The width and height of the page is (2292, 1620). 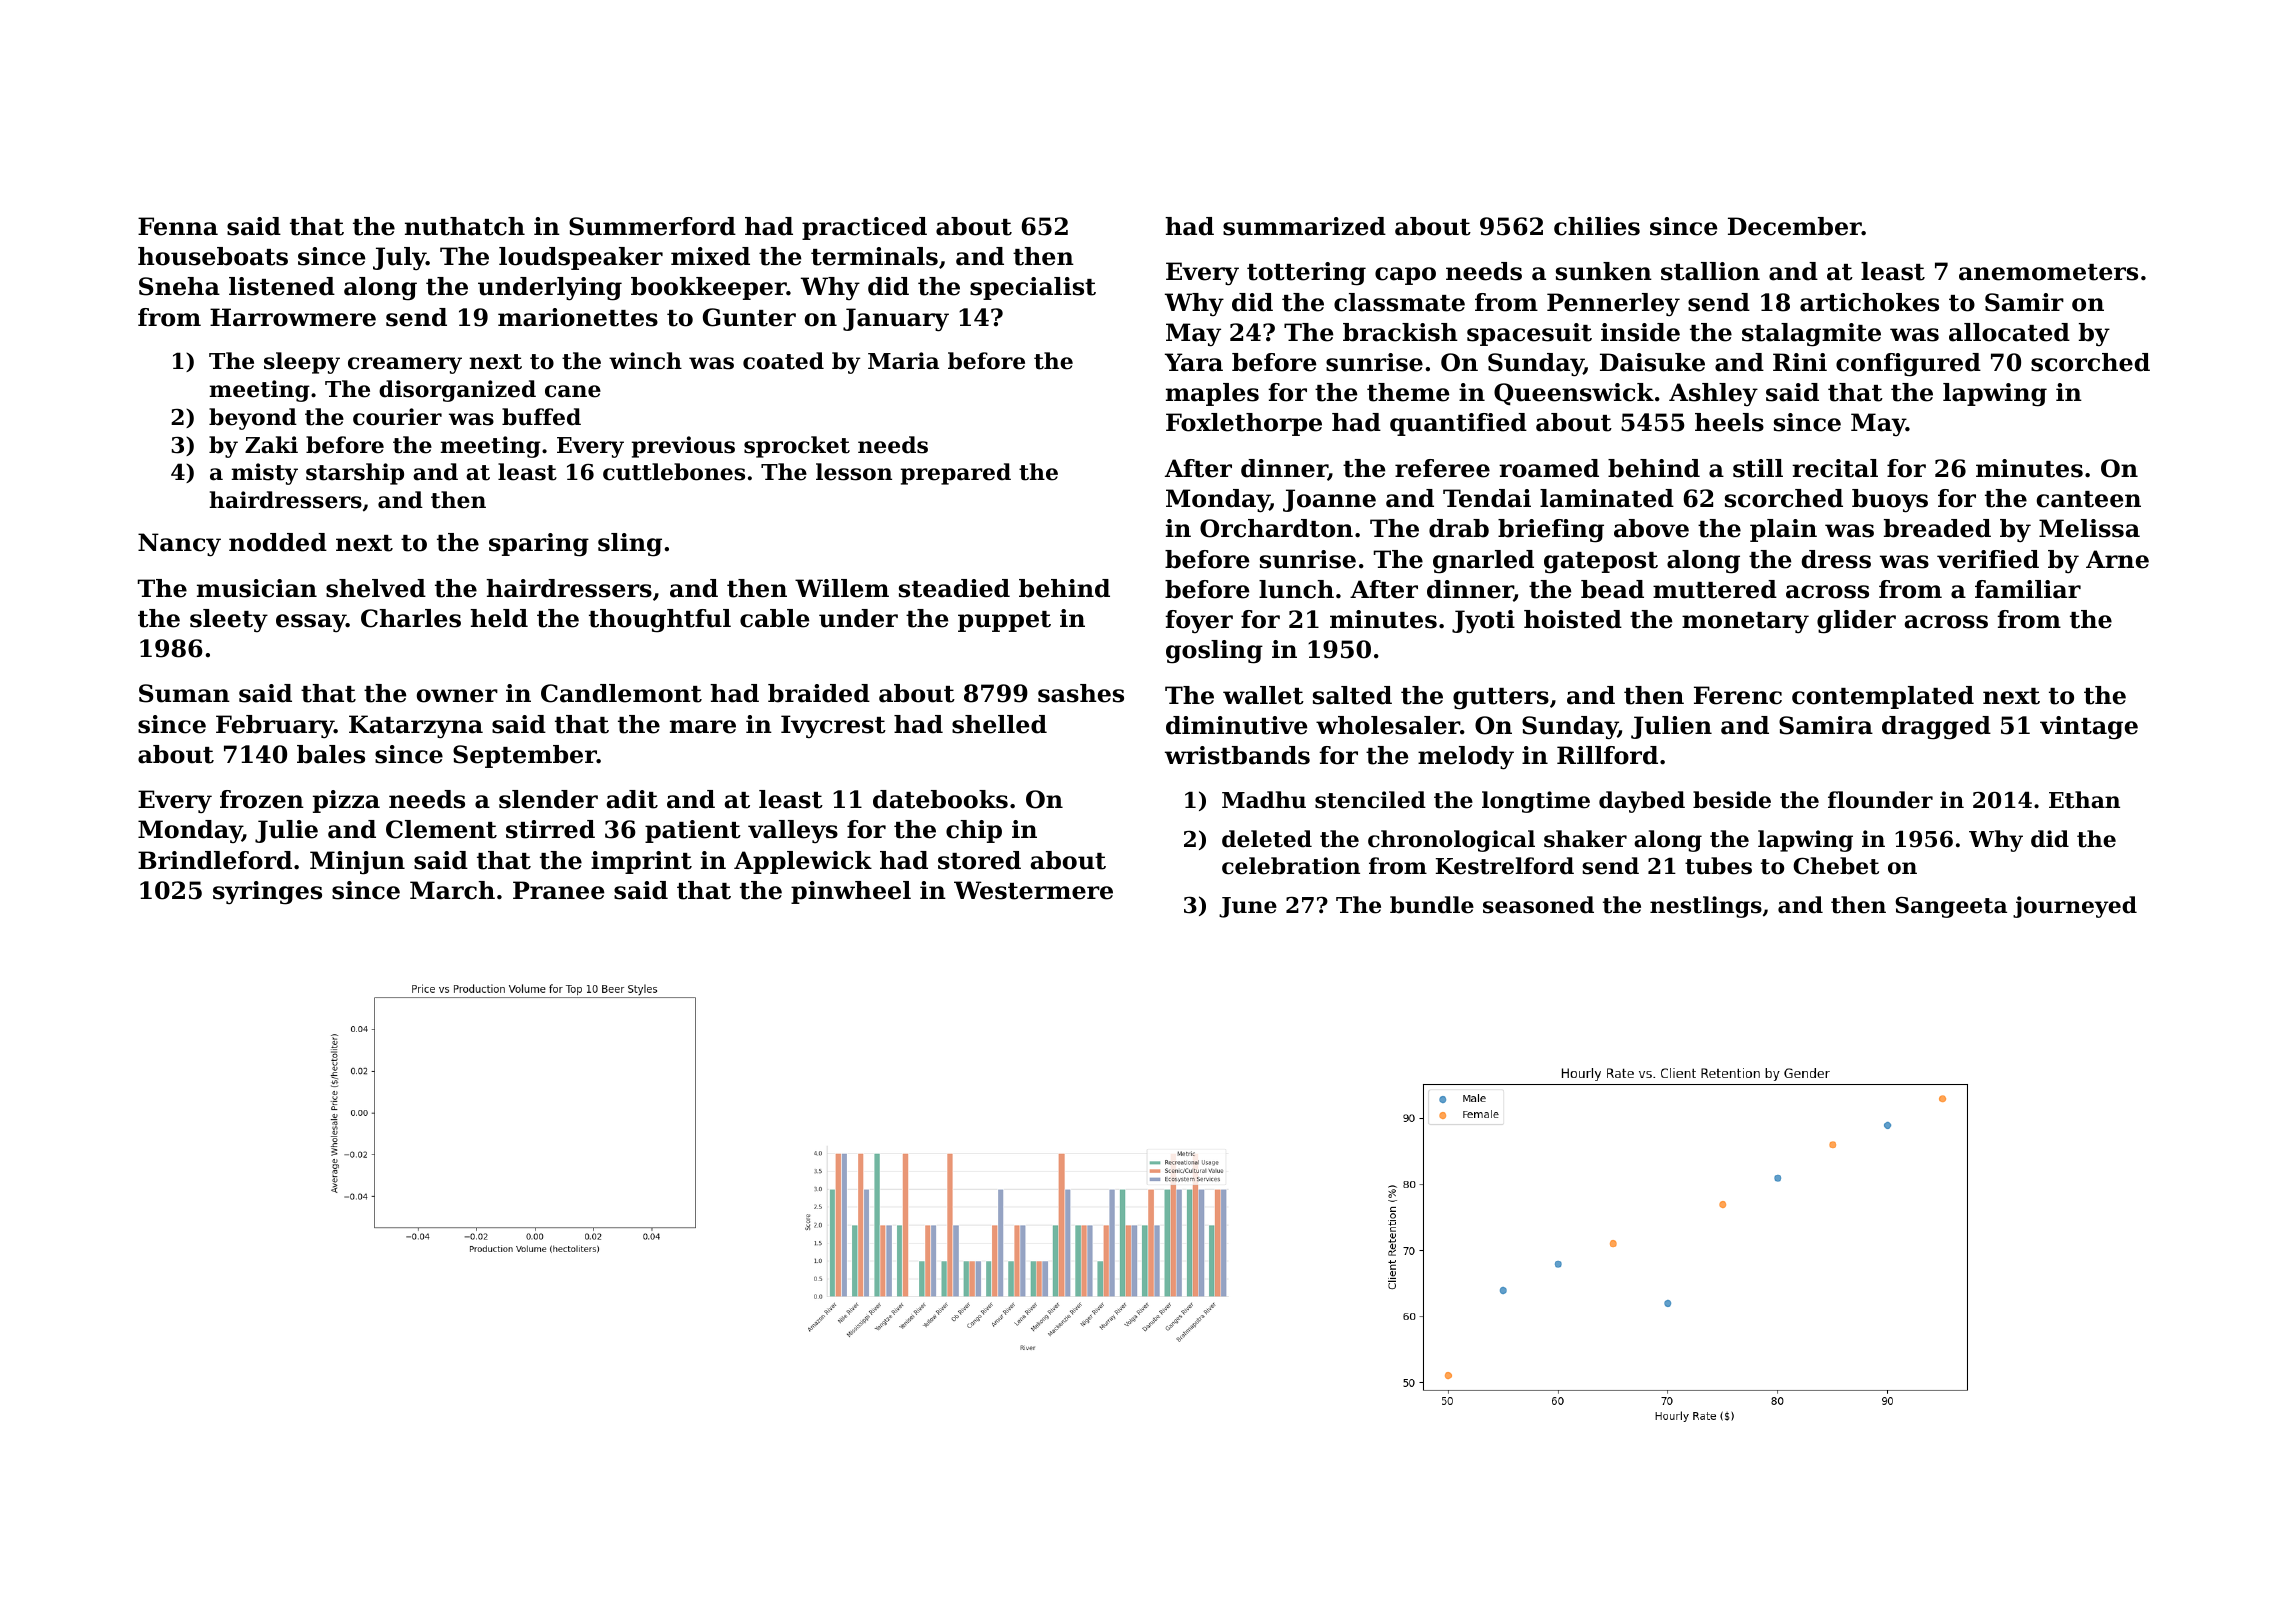 What do you see at coordinates (1033, 890) in the page?
I see `Westermere` at bounding box center [1033, 890].
